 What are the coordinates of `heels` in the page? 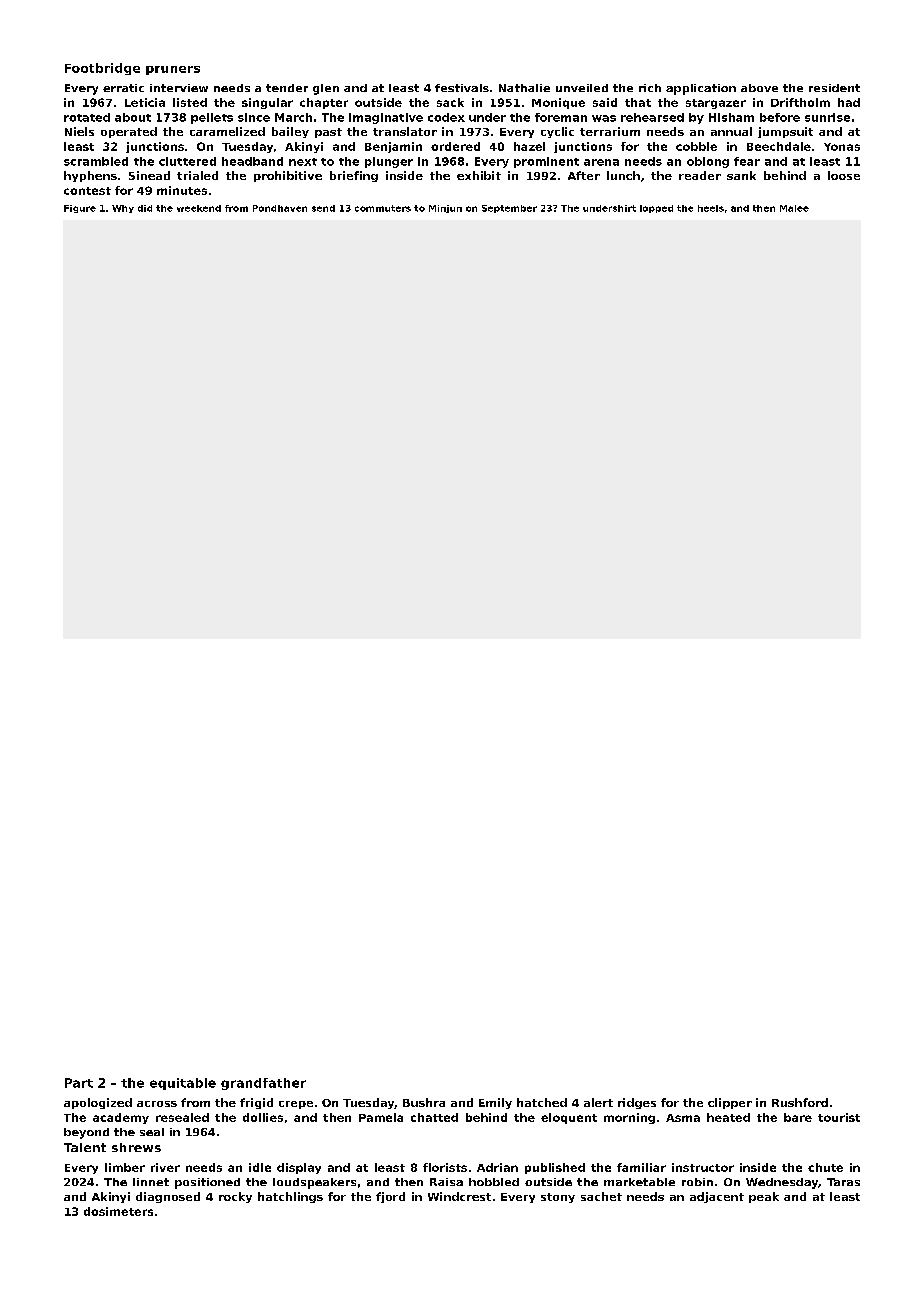 It's located at (711, 208).
